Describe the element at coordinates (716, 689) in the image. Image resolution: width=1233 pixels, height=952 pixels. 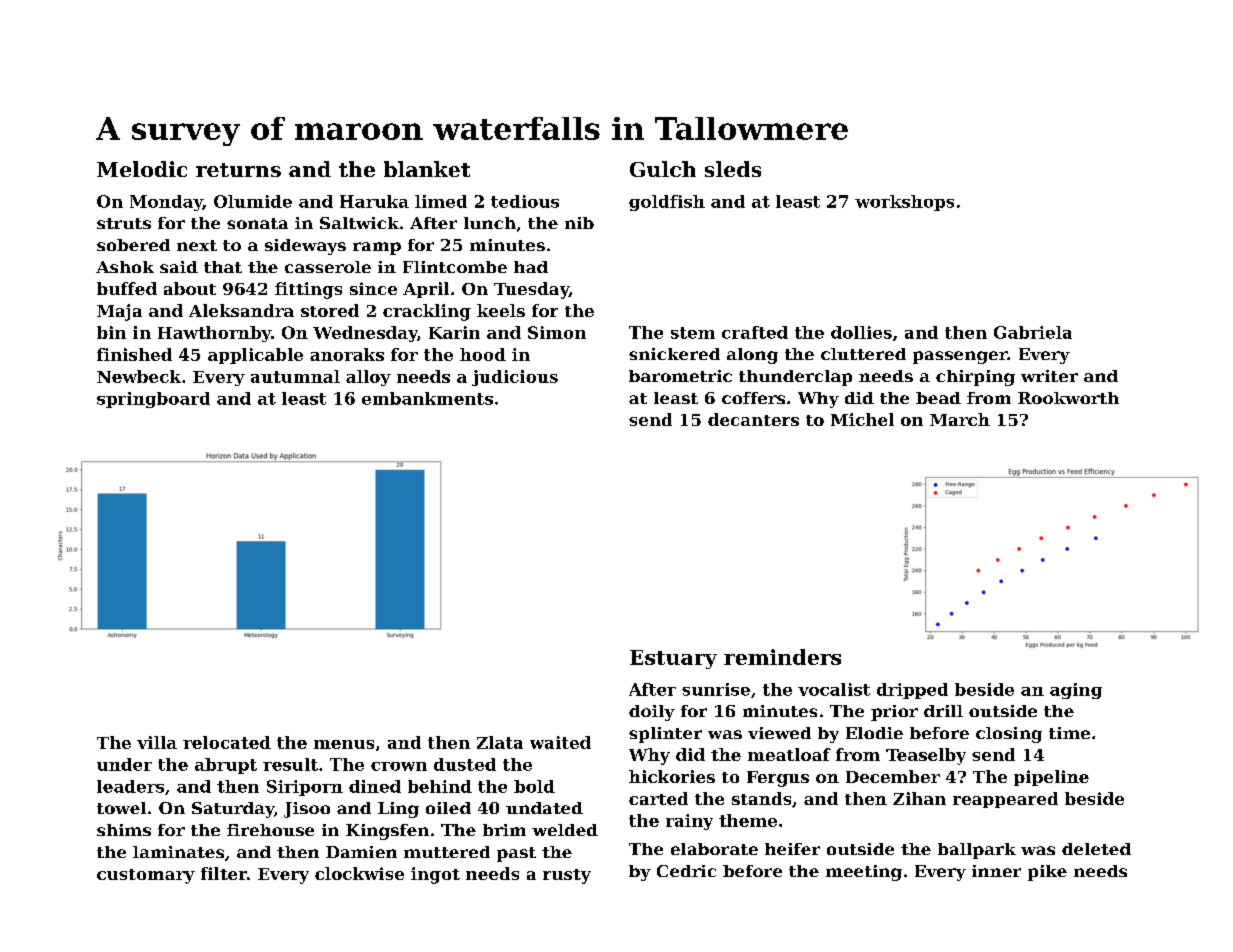
I see `sunrise` at that location.
